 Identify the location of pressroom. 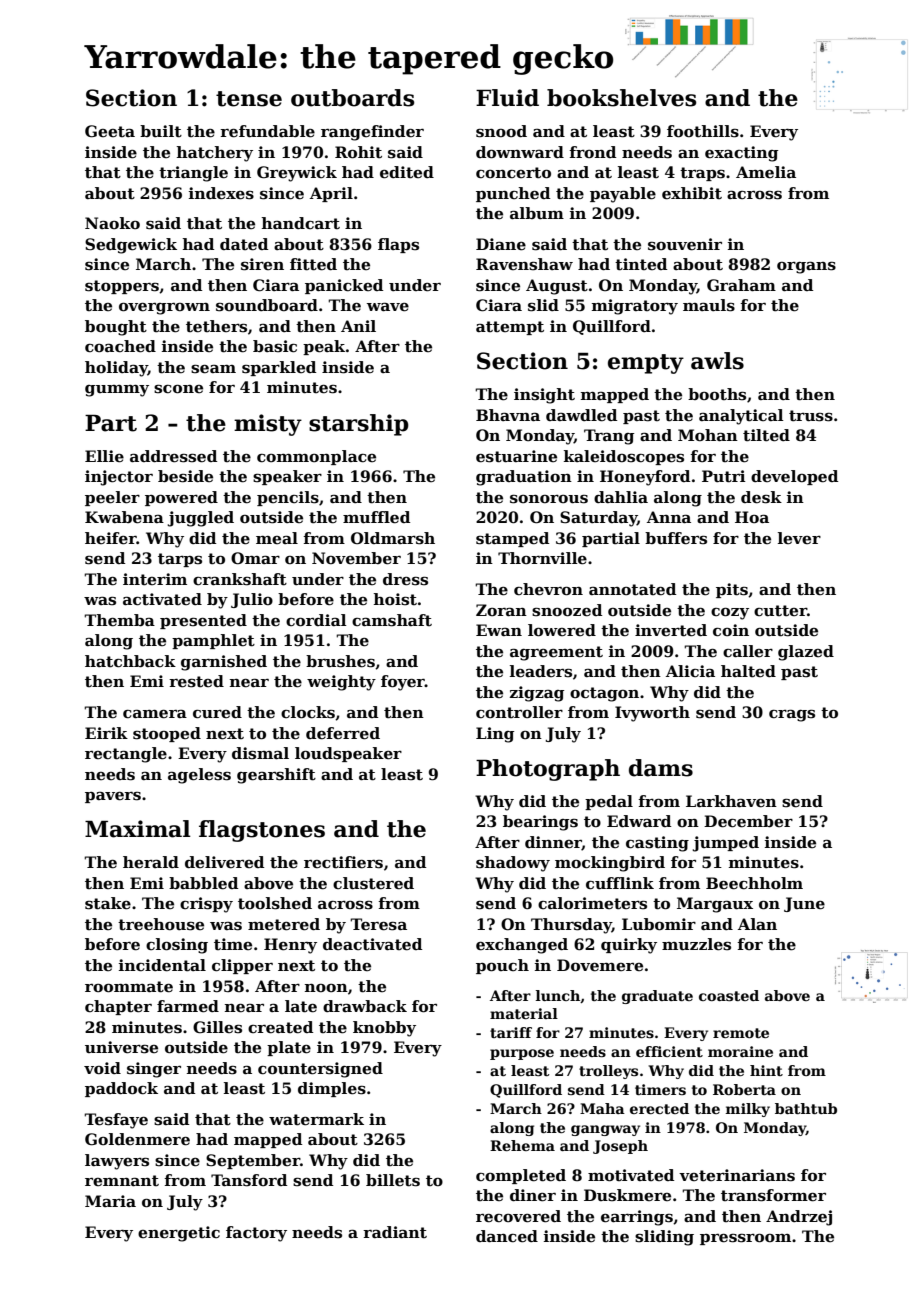
(745, 1239).
